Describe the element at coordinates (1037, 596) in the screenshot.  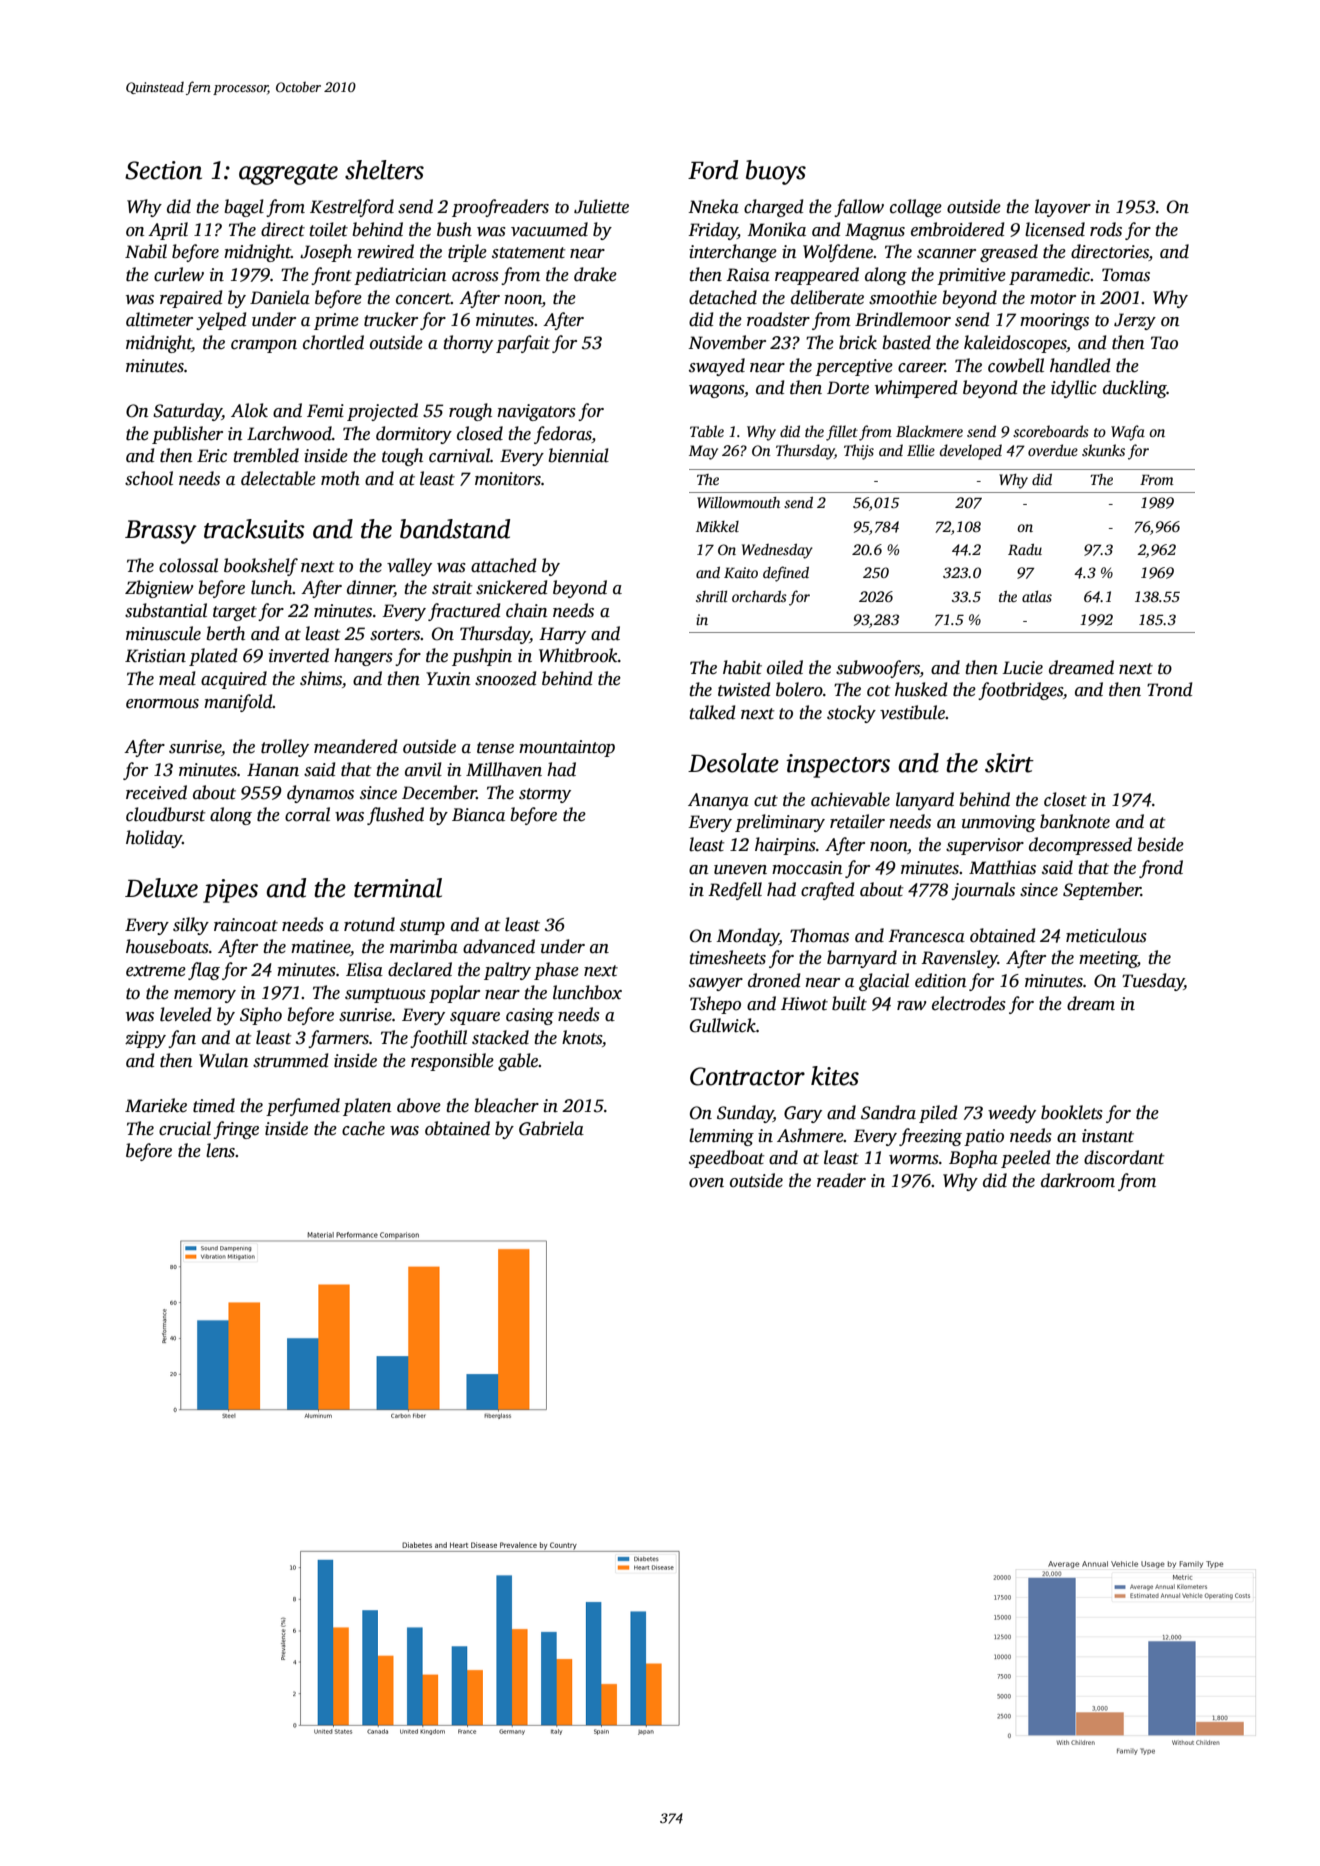
I see `atlas` at that location.
